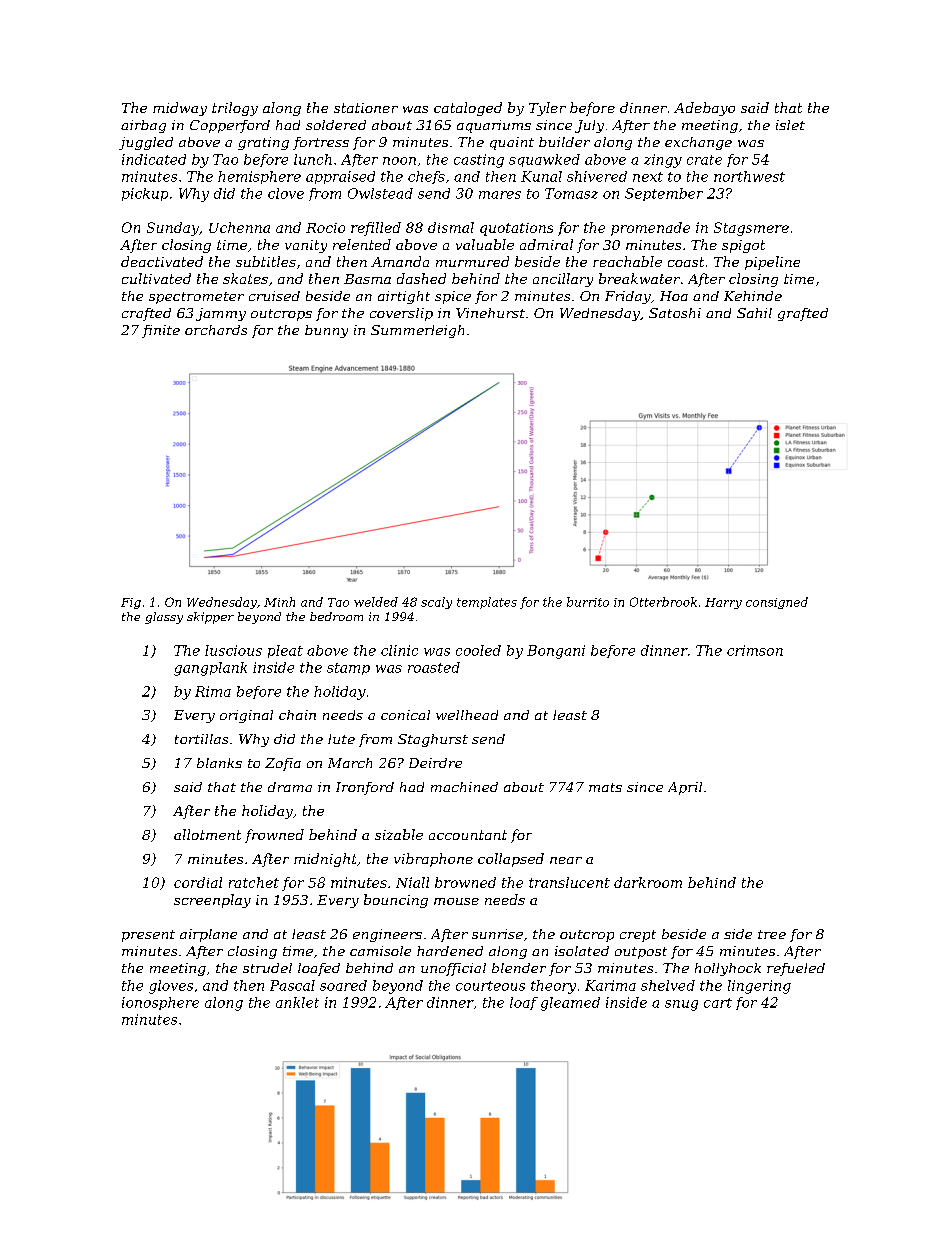  What do you see at coordinates (154, 159) in the screenshot?
I see `indicated` at bounding box center [154, 159].
